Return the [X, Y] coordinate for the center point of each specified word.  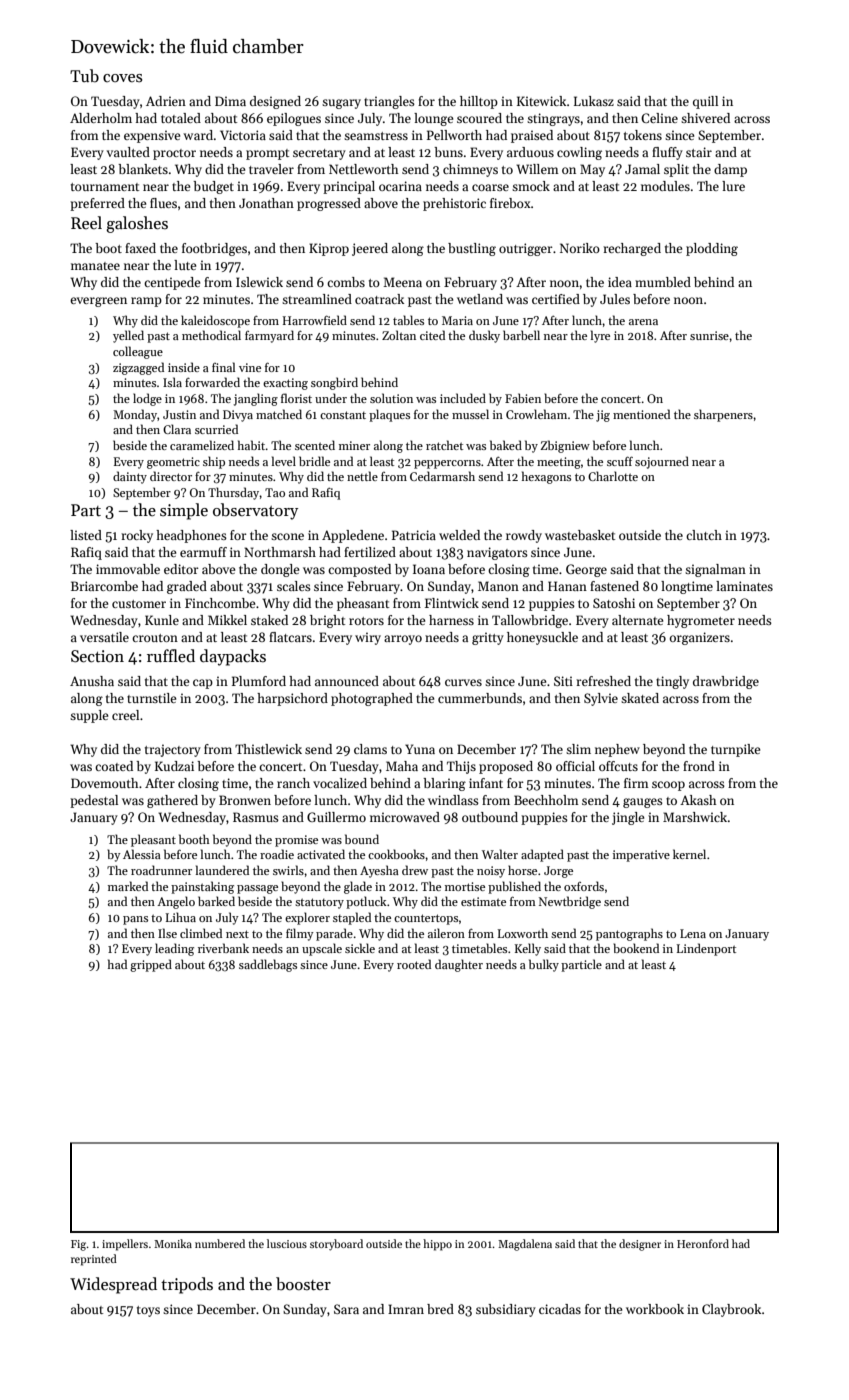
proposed [506, 767]
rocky [137, 536]
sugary [341, 104]
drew [415, 870]
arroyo [403, 640]
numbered [220, 1243]
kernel [689, 854]
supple [89, 716]
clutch [704, 535]
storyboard [336, 1245]
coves [123, 78]
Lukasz [594, 101]
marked [128, 886]
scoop [668, 786]
